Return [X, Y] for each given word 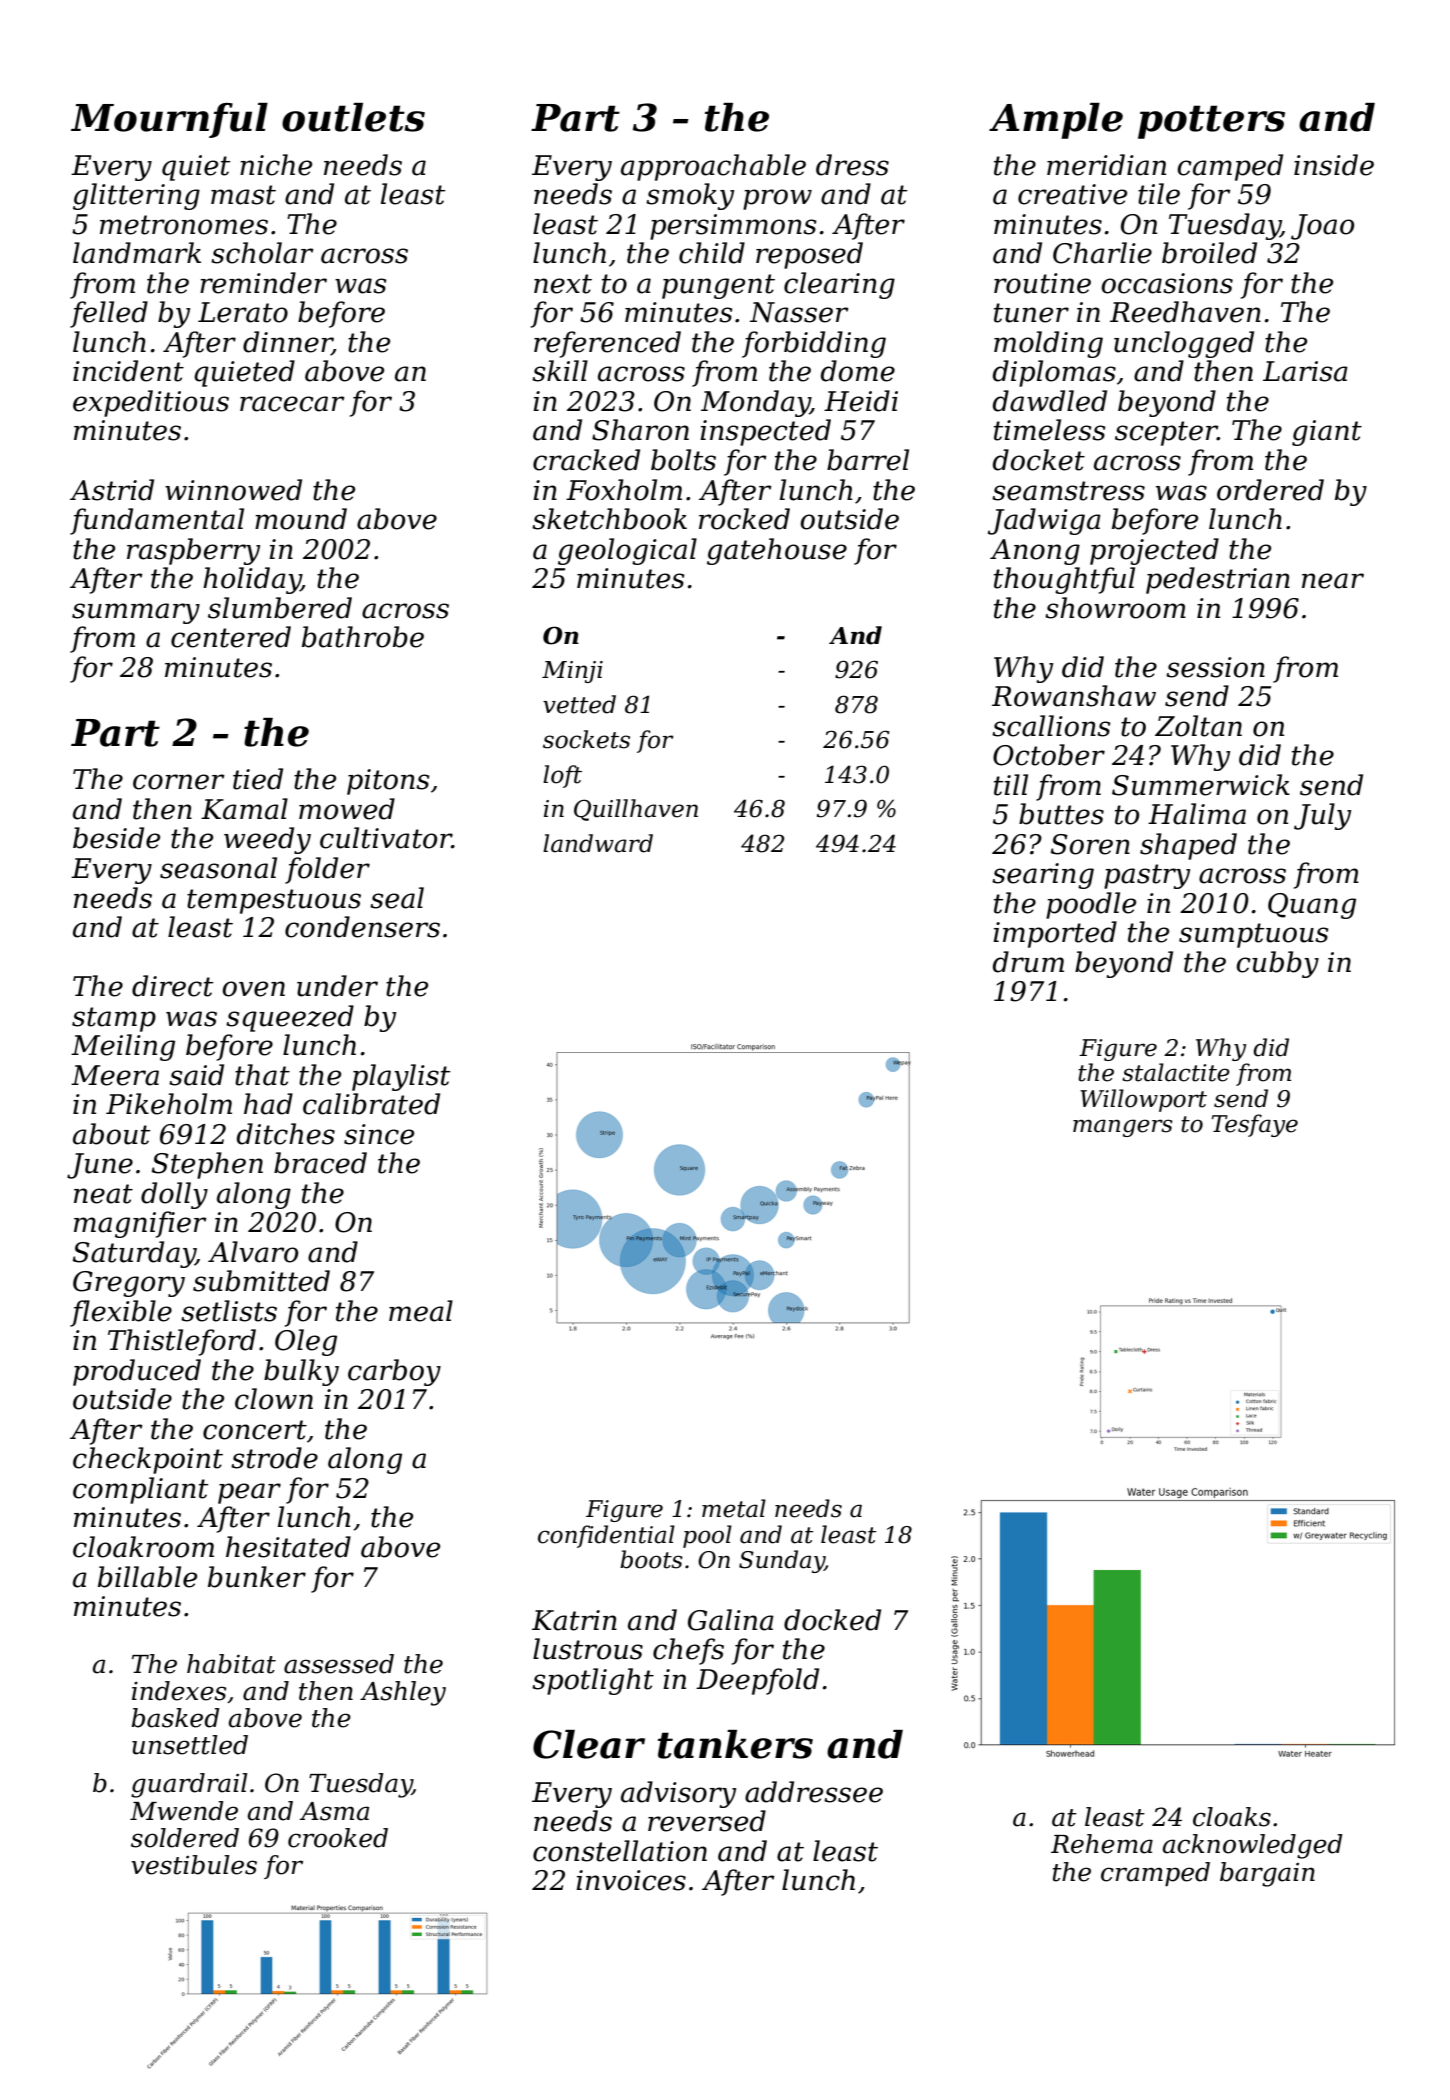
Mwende [184, 1811]
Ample [1056, 121]
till [1011, 785]
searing [1043, 876]
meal [421, 1311]
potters [1211, 122]
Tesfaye [1255, 1125]
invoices [631, 1880]
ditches [286, 1134]
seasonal [218, 868]
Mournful [169, 120]
